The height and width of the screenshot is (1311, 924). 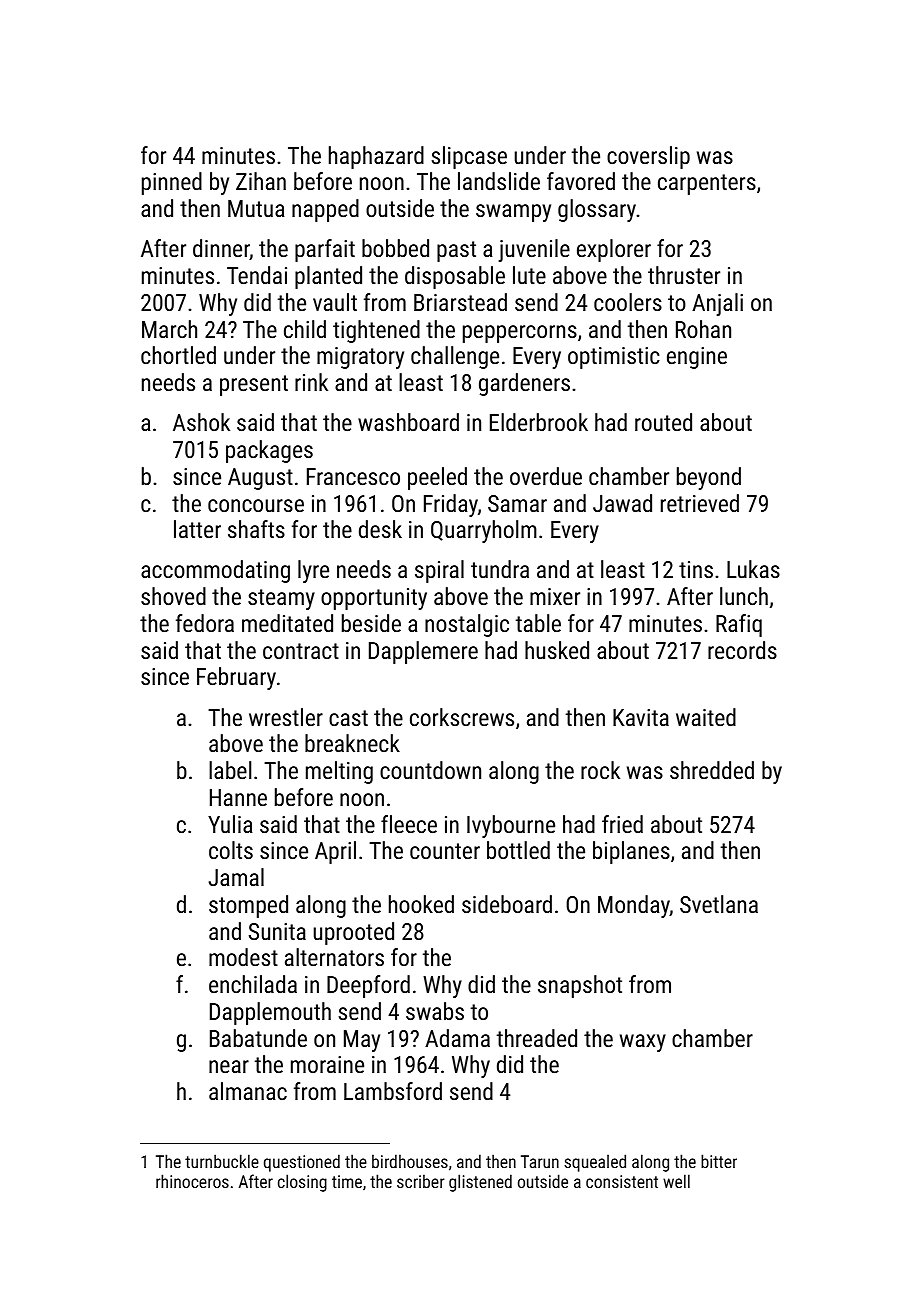 What do you see at coordinates (663, 422) in the screenshot?
I see `routed` at bounding box center [663, 422].
